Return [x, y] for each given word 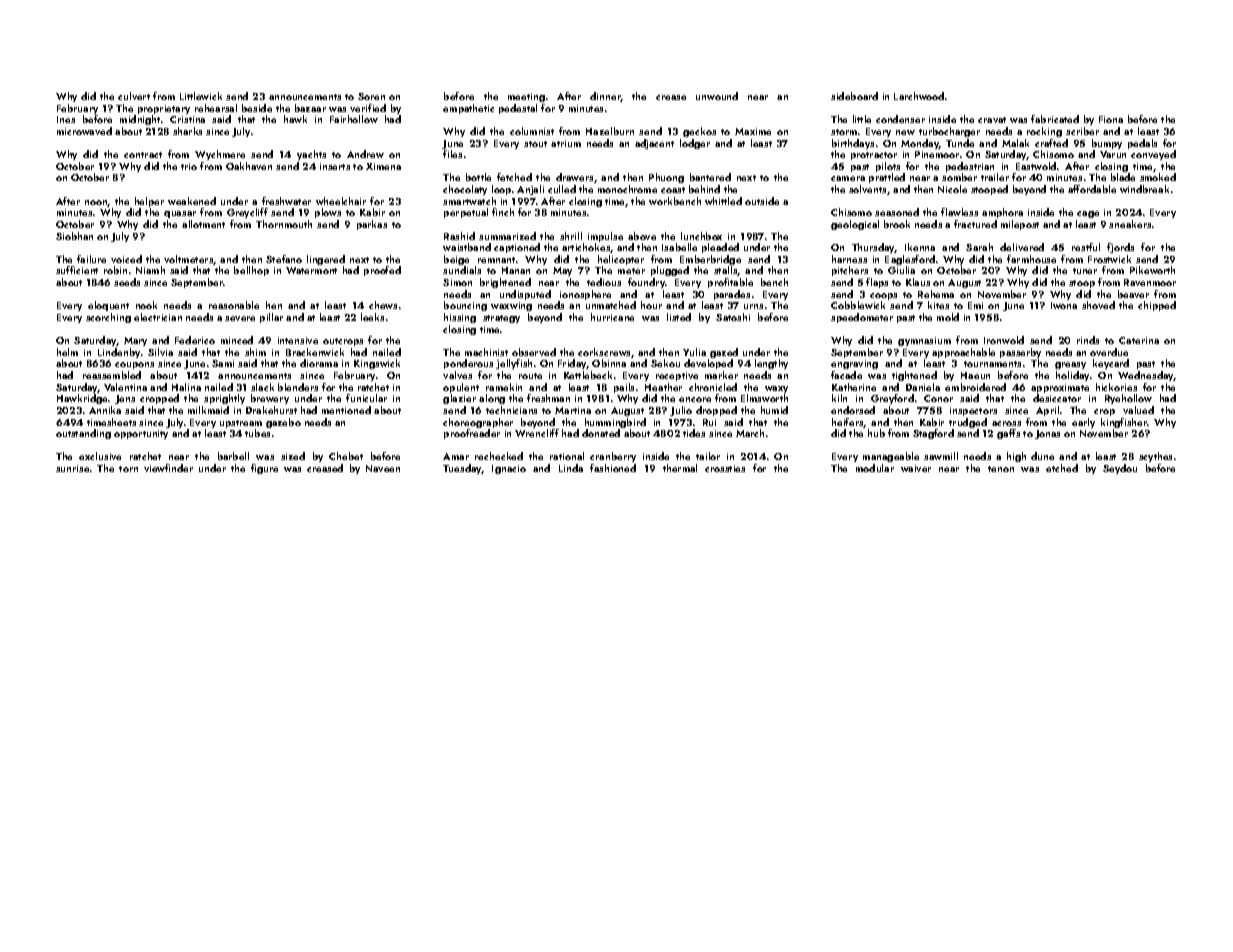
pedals [1142, 144]
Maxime [753, 131]
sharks [187, 131]
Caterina [1139, 340]
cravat [992, 120]
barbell [233, 456]
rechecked [499, 456]
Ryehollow [1128, 399]
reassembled [112, 375]
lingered [326, 260]
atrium [566, 143]
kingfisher [1124, 423]
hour [651, 305]
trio [189, 166]
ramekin [504, 387]
